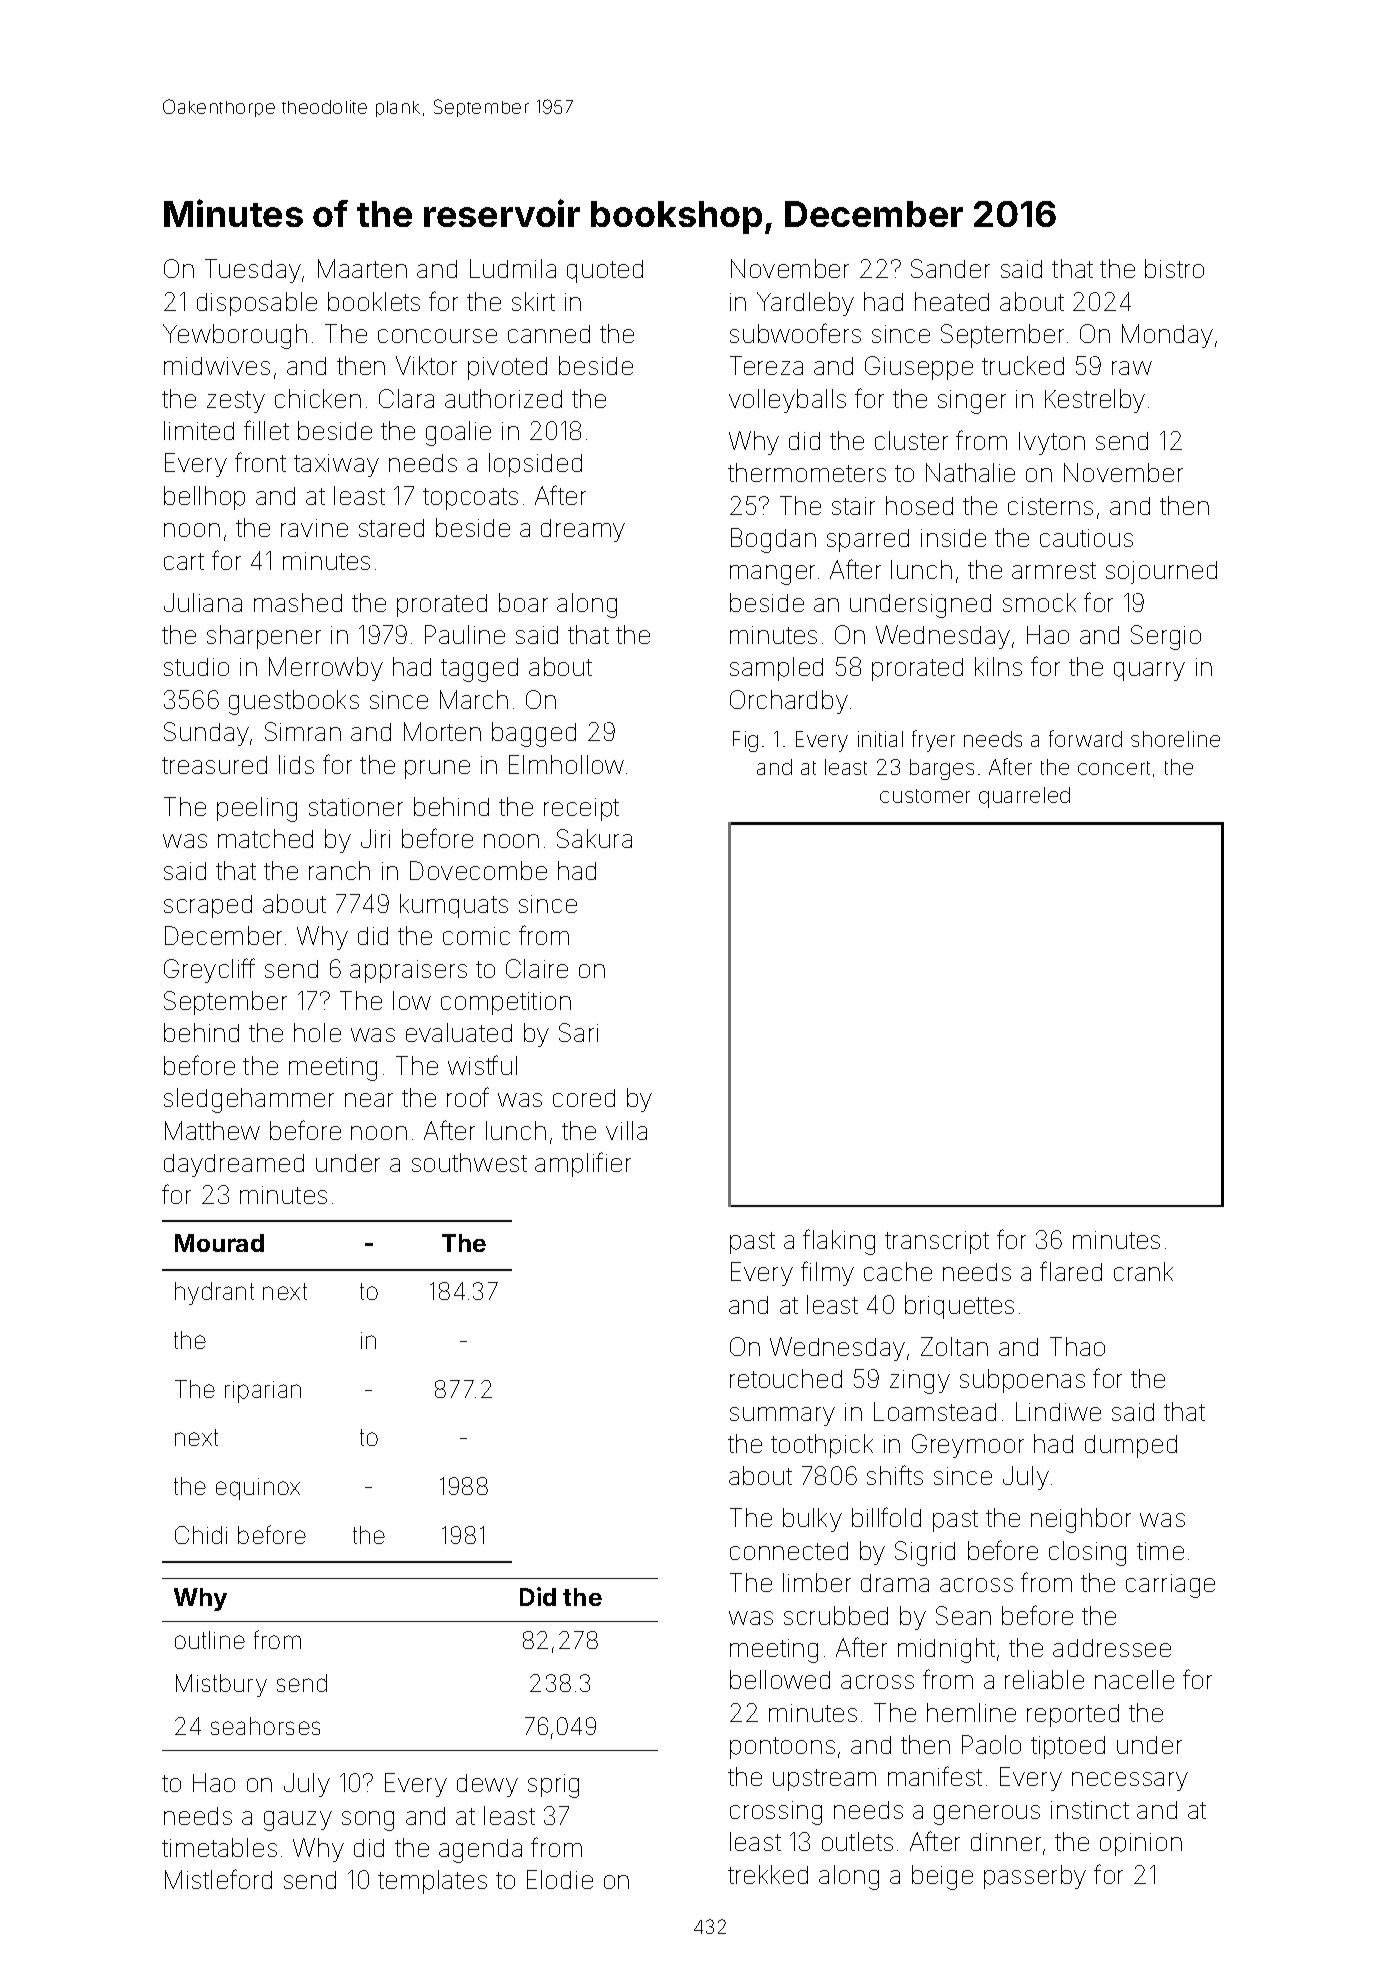  Describe the element at coordinates (1175, 739) in the screenshot. I see `shoreline` at that location.
